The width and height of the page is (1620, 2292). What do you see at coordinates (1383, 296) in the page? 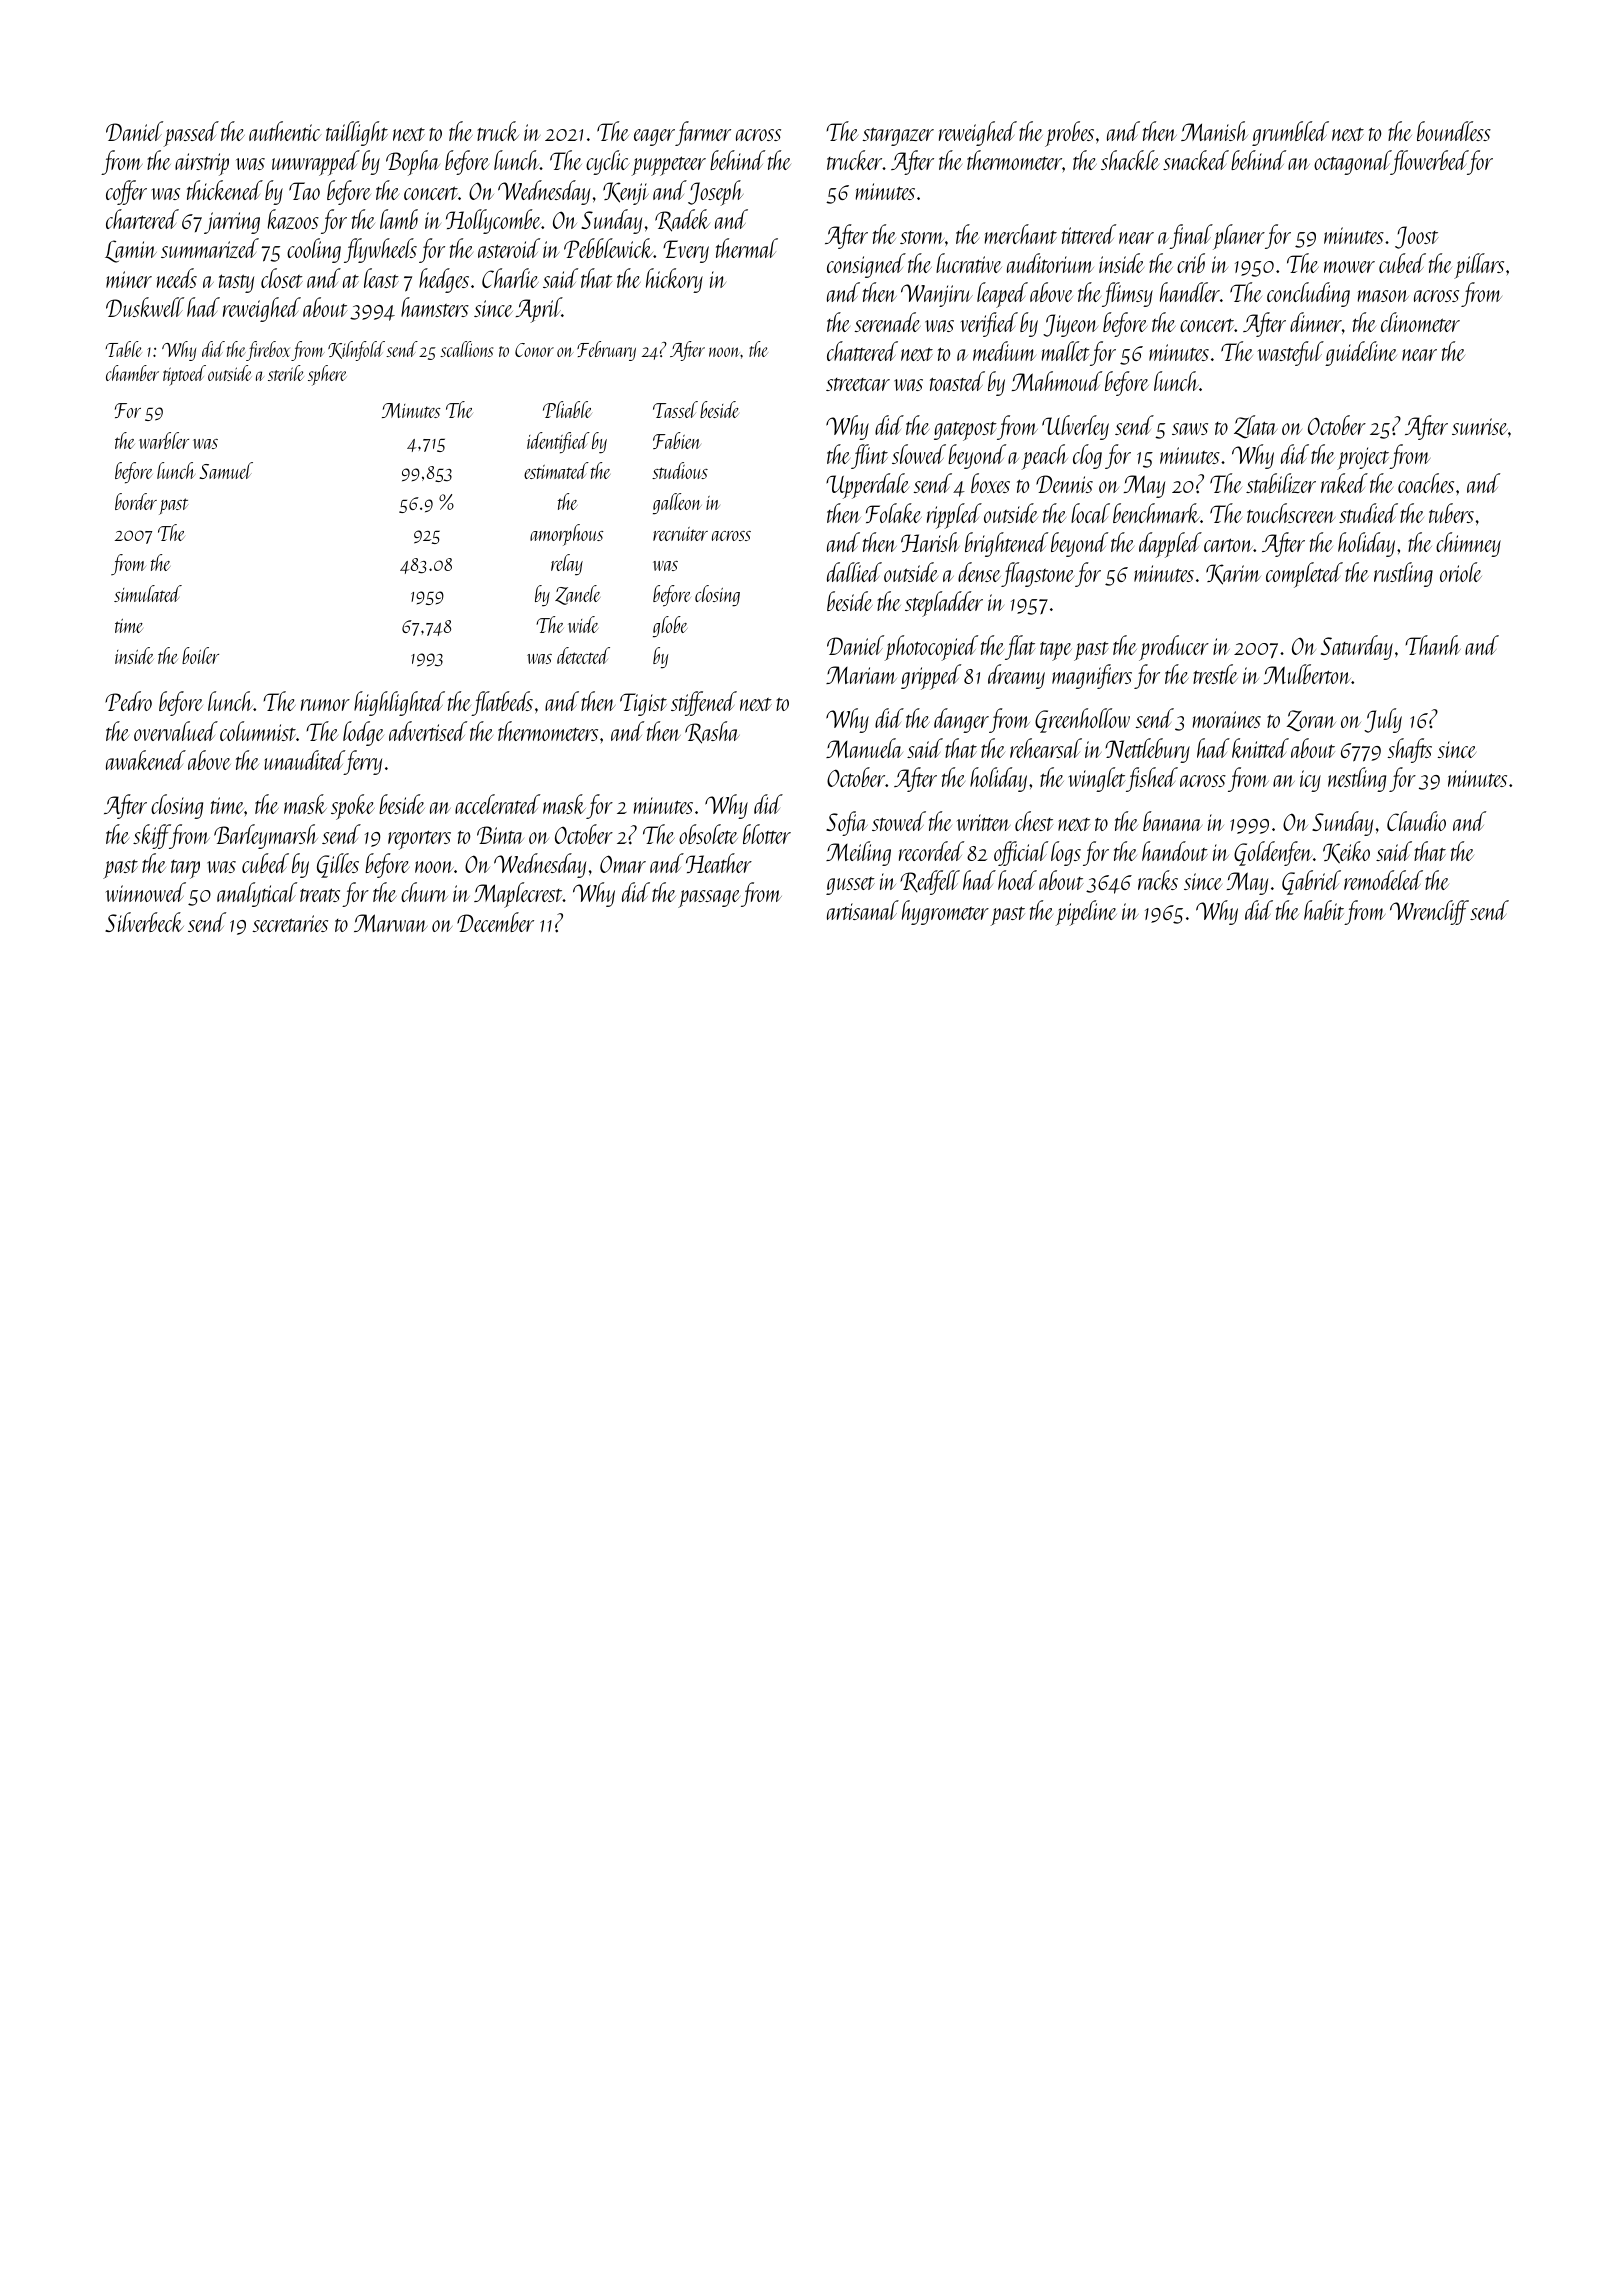
I see `mason` at bounding box center [1383, 296].
